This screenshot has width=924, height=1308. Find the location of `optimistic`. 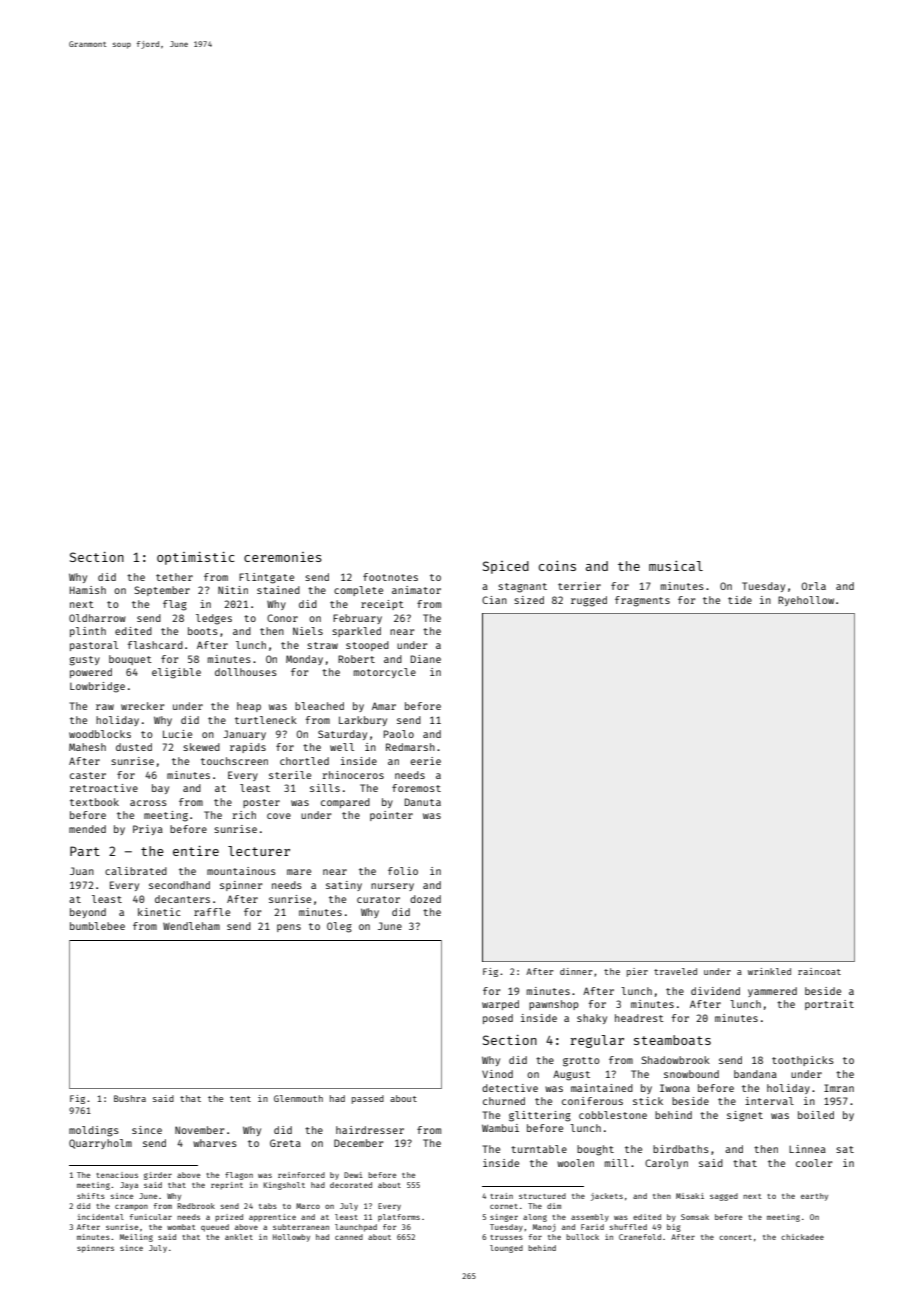

optimistic is located at coordinates (195, 558).
